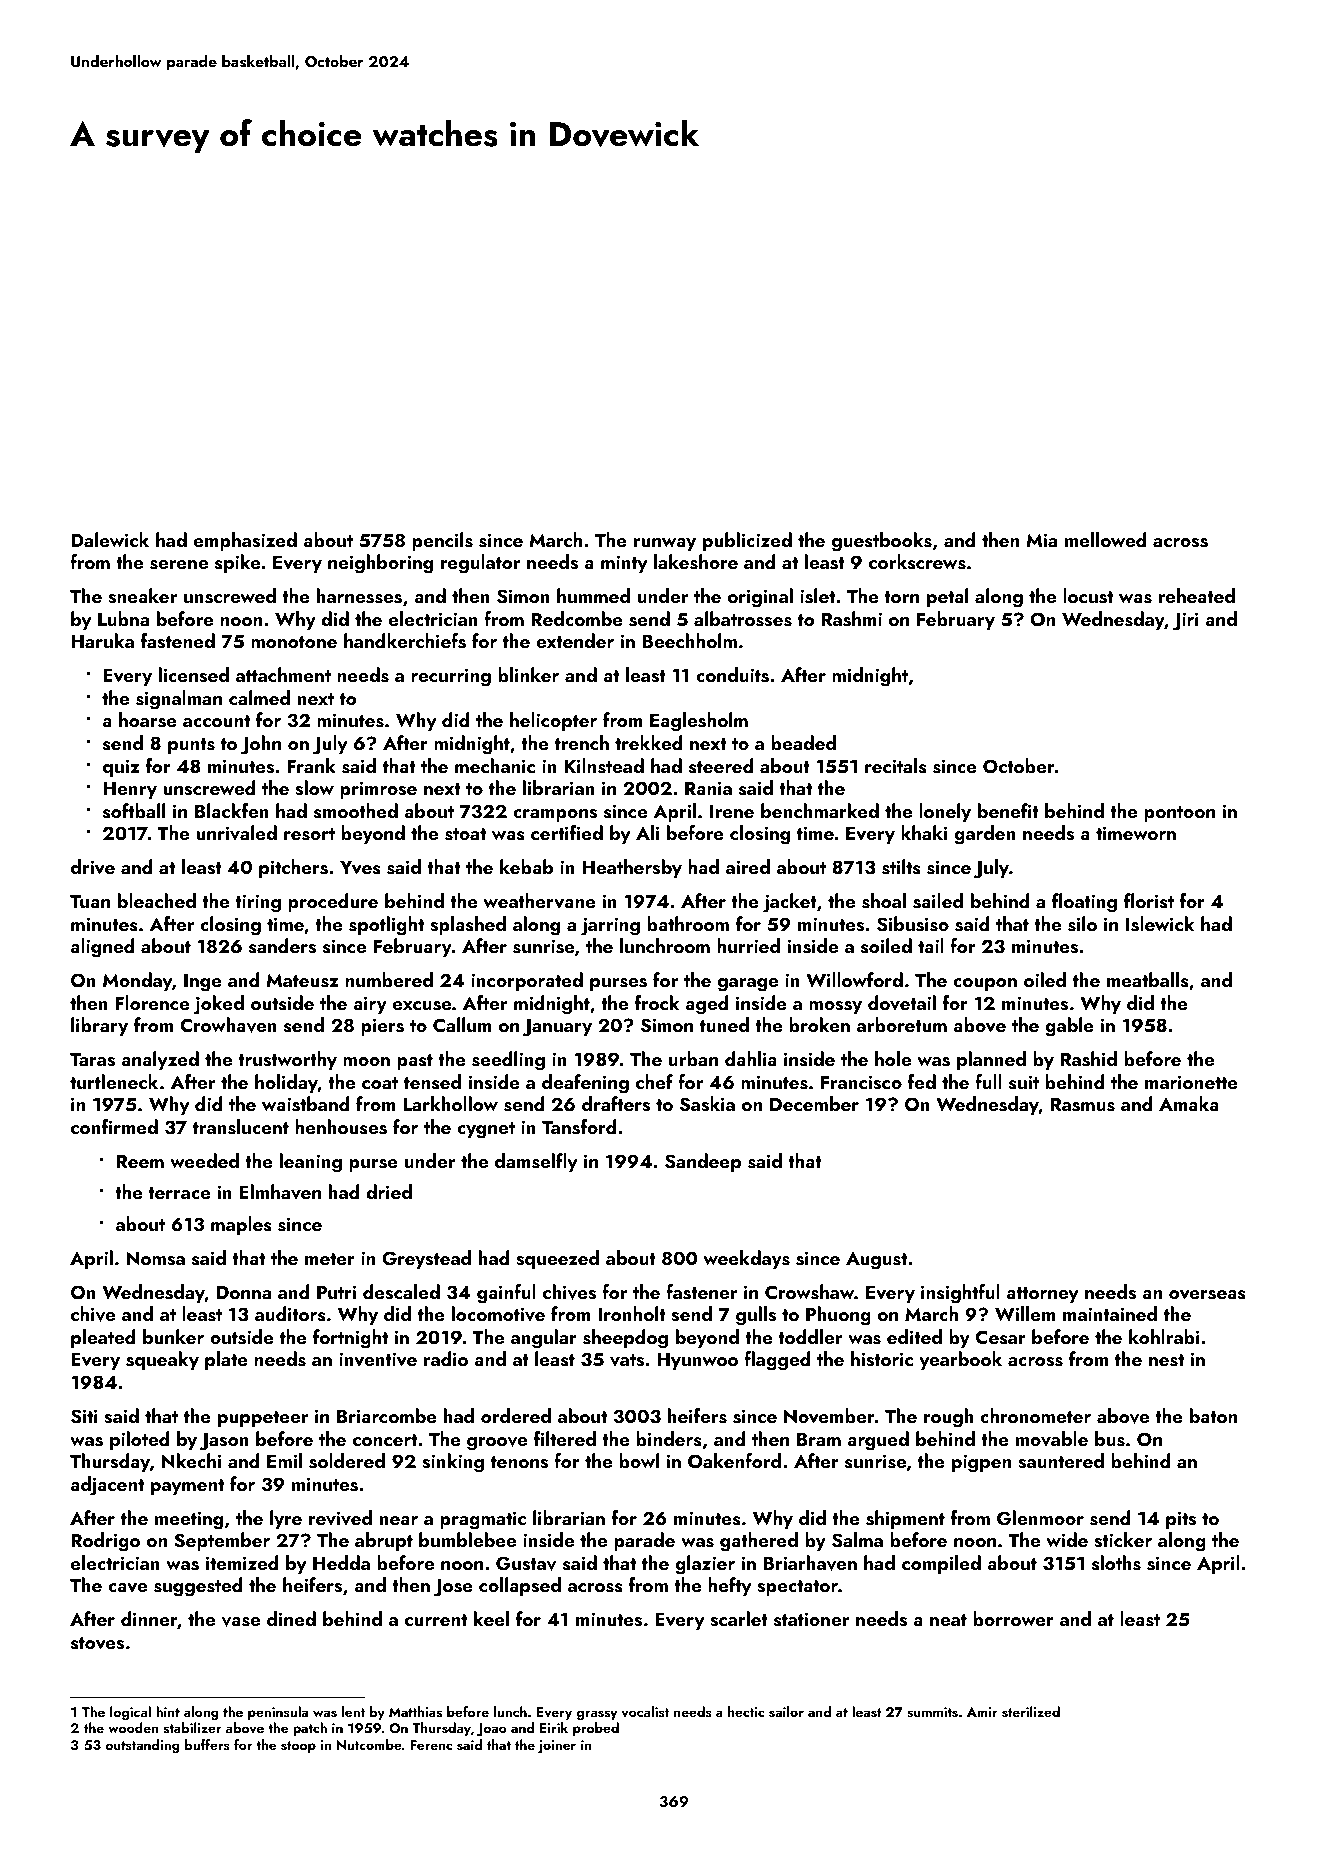 Image resolution: width=1318 pixels, height=1864 pixels. What do you see at coordinates (1197, 595) in the document?
I see `reheated` at bounding box center [1197, 595].
